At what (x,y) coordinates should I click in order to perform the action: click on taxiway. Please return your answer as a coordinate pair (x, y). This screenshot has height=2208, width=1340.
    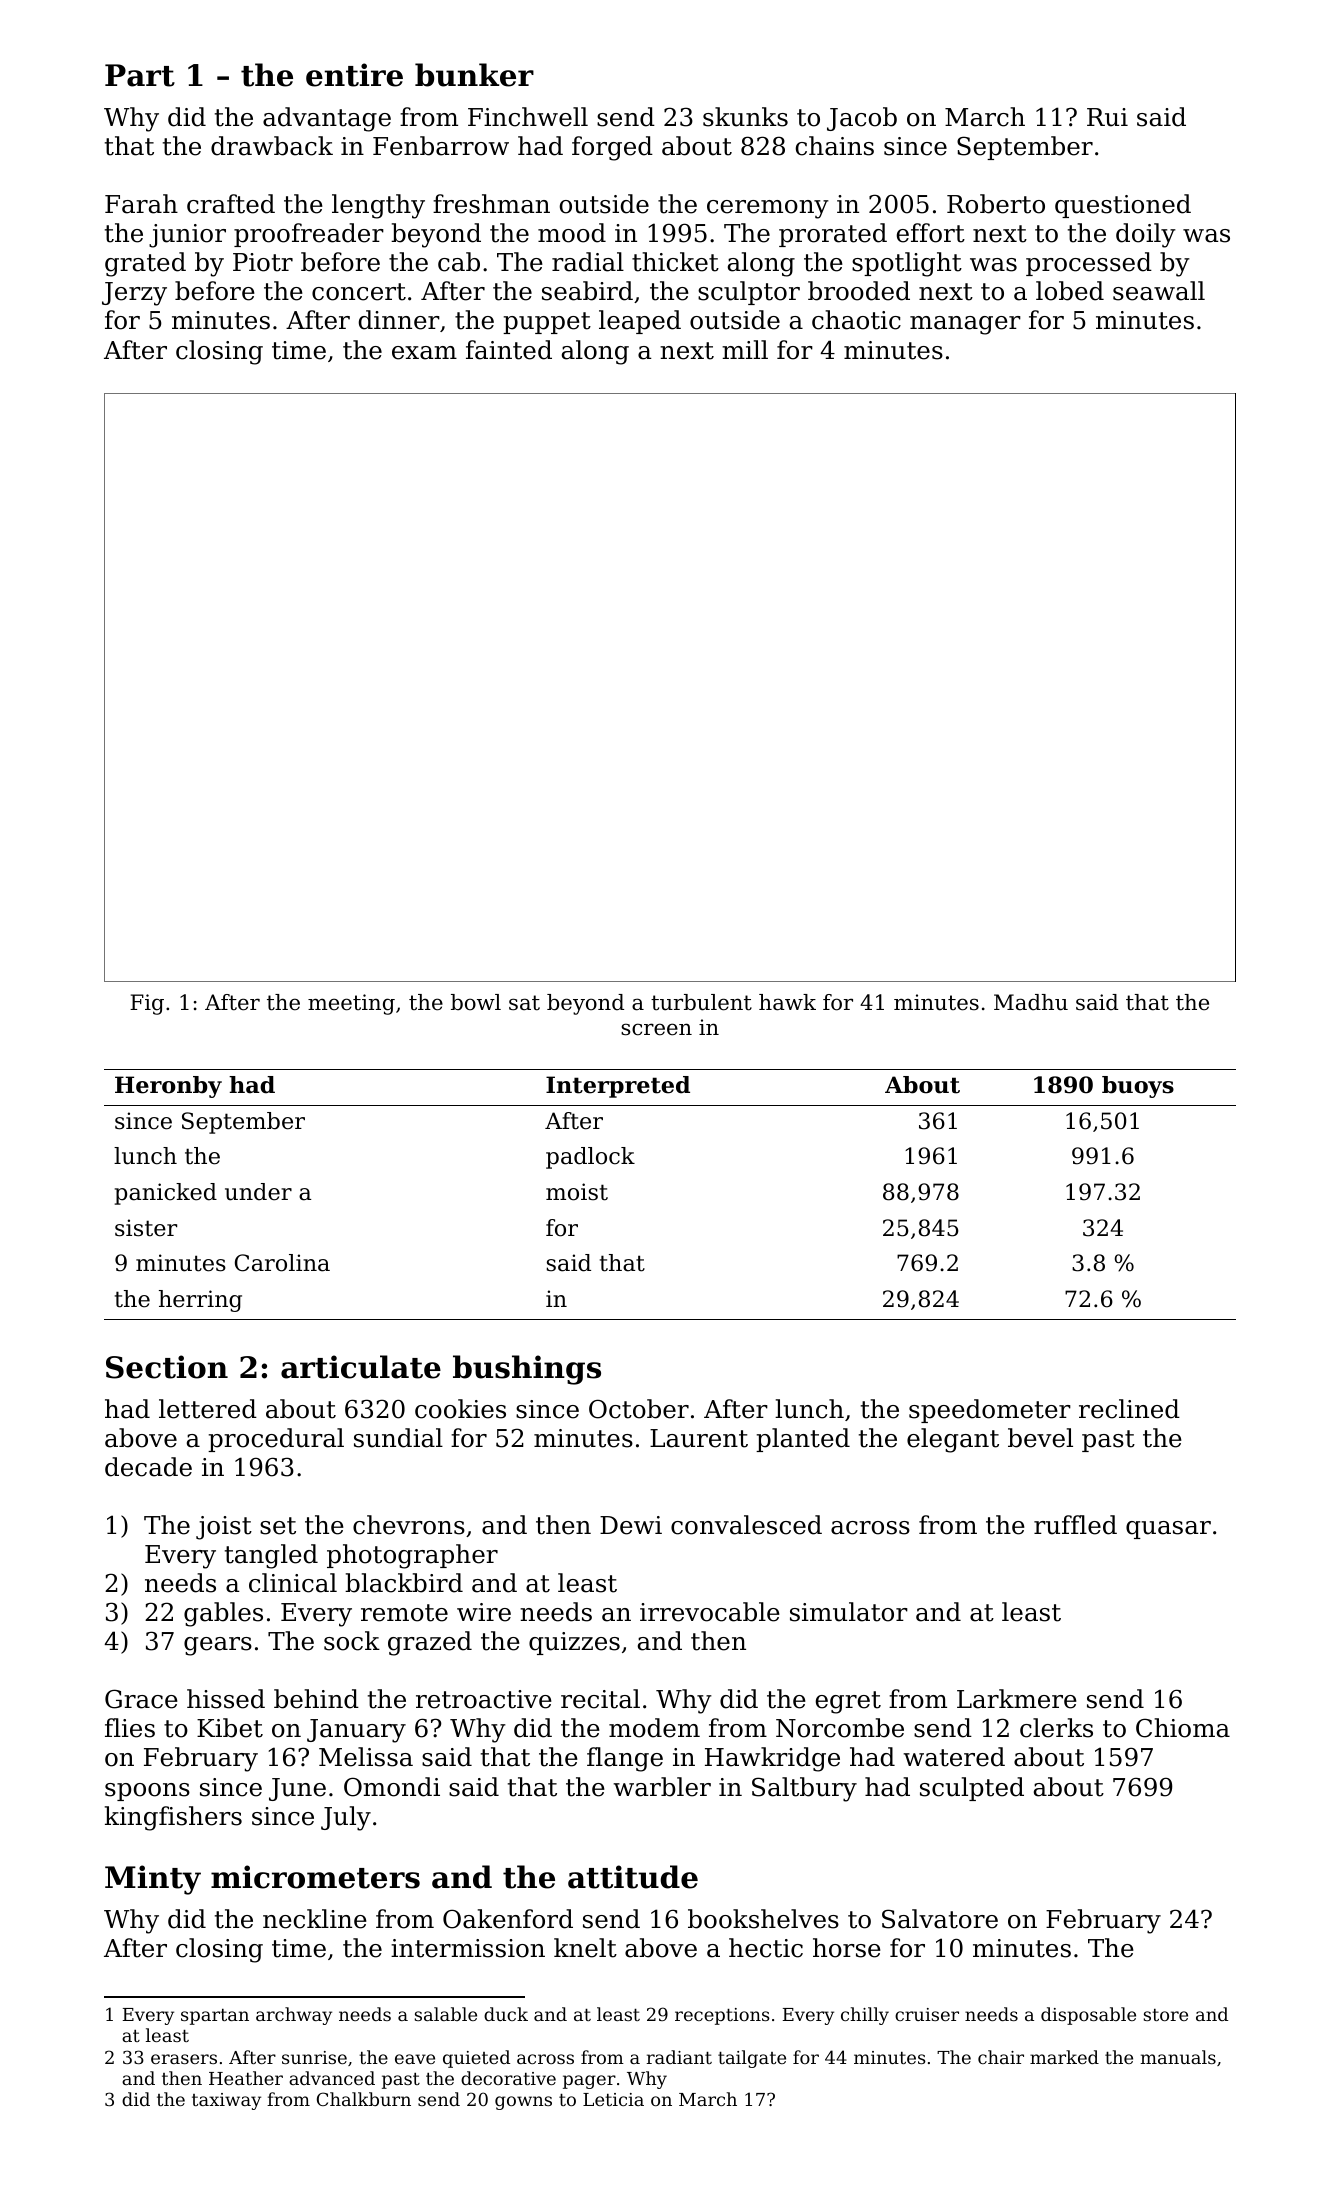
    Looking at the image, I should click on (226, 2101).
